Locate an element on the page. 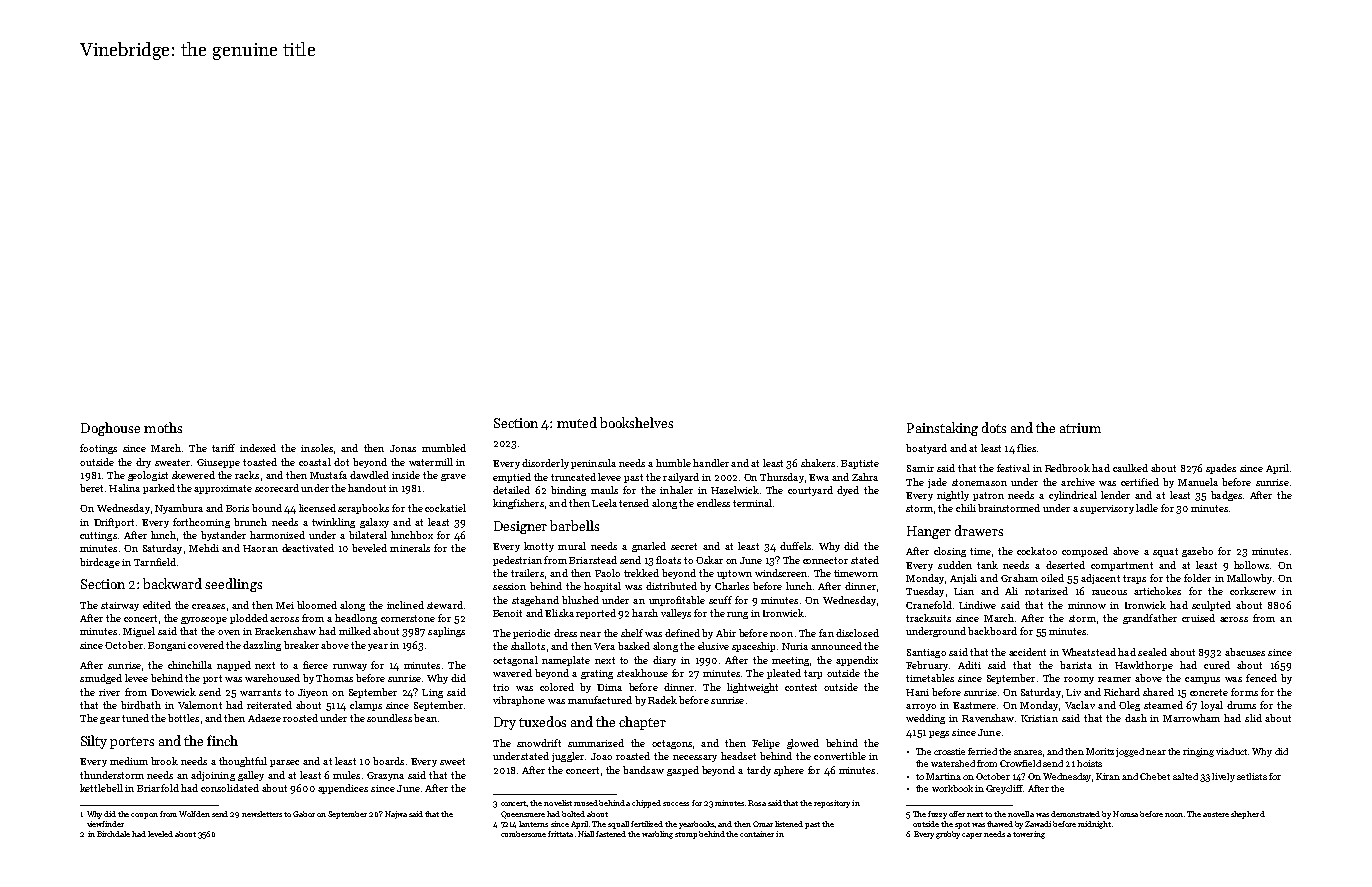 This document has width=1372, height=887. Charles is located at coordinates (732, 586).
